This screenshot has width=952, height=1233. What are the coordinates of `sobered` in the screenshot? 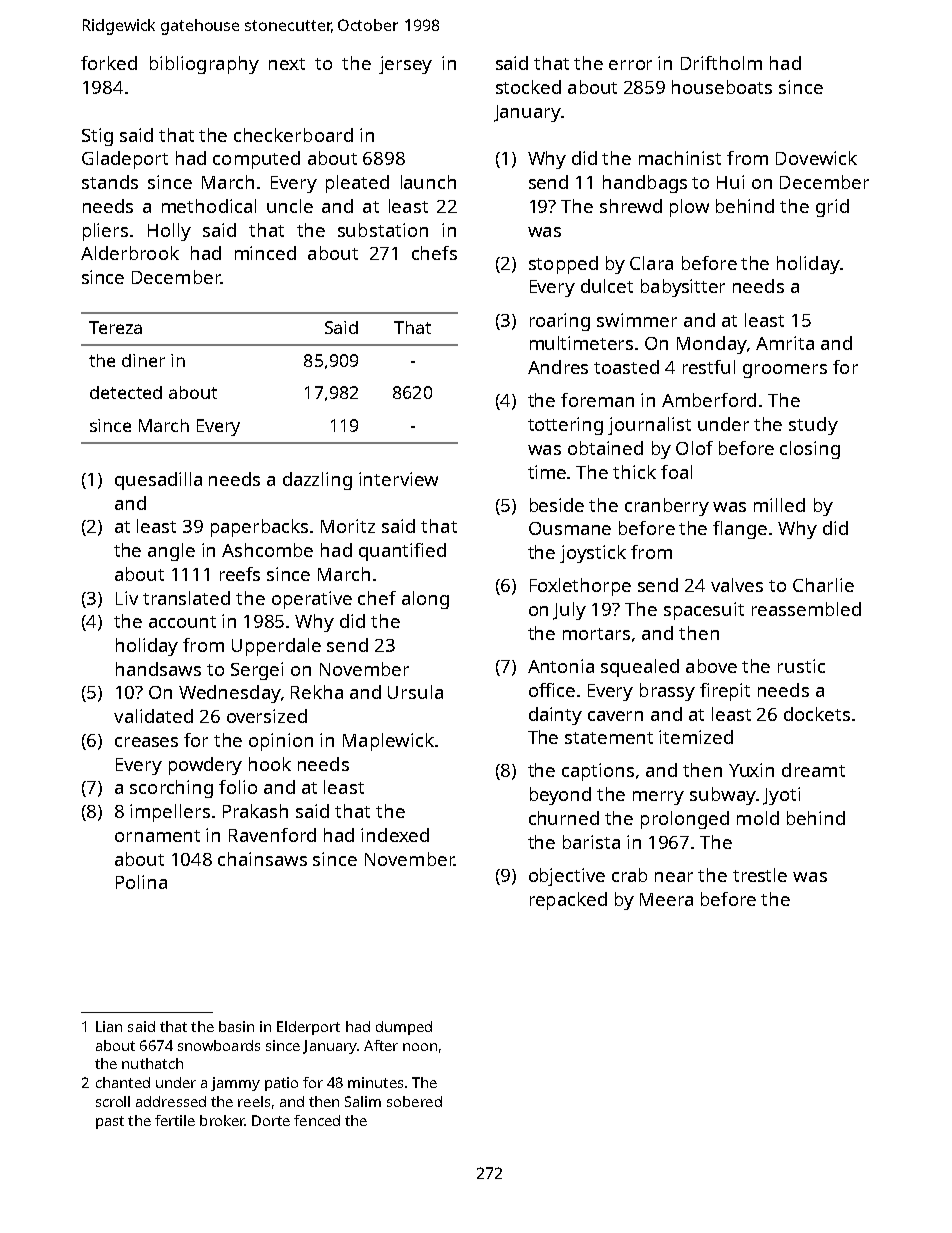 It's located at (414, 1101).
